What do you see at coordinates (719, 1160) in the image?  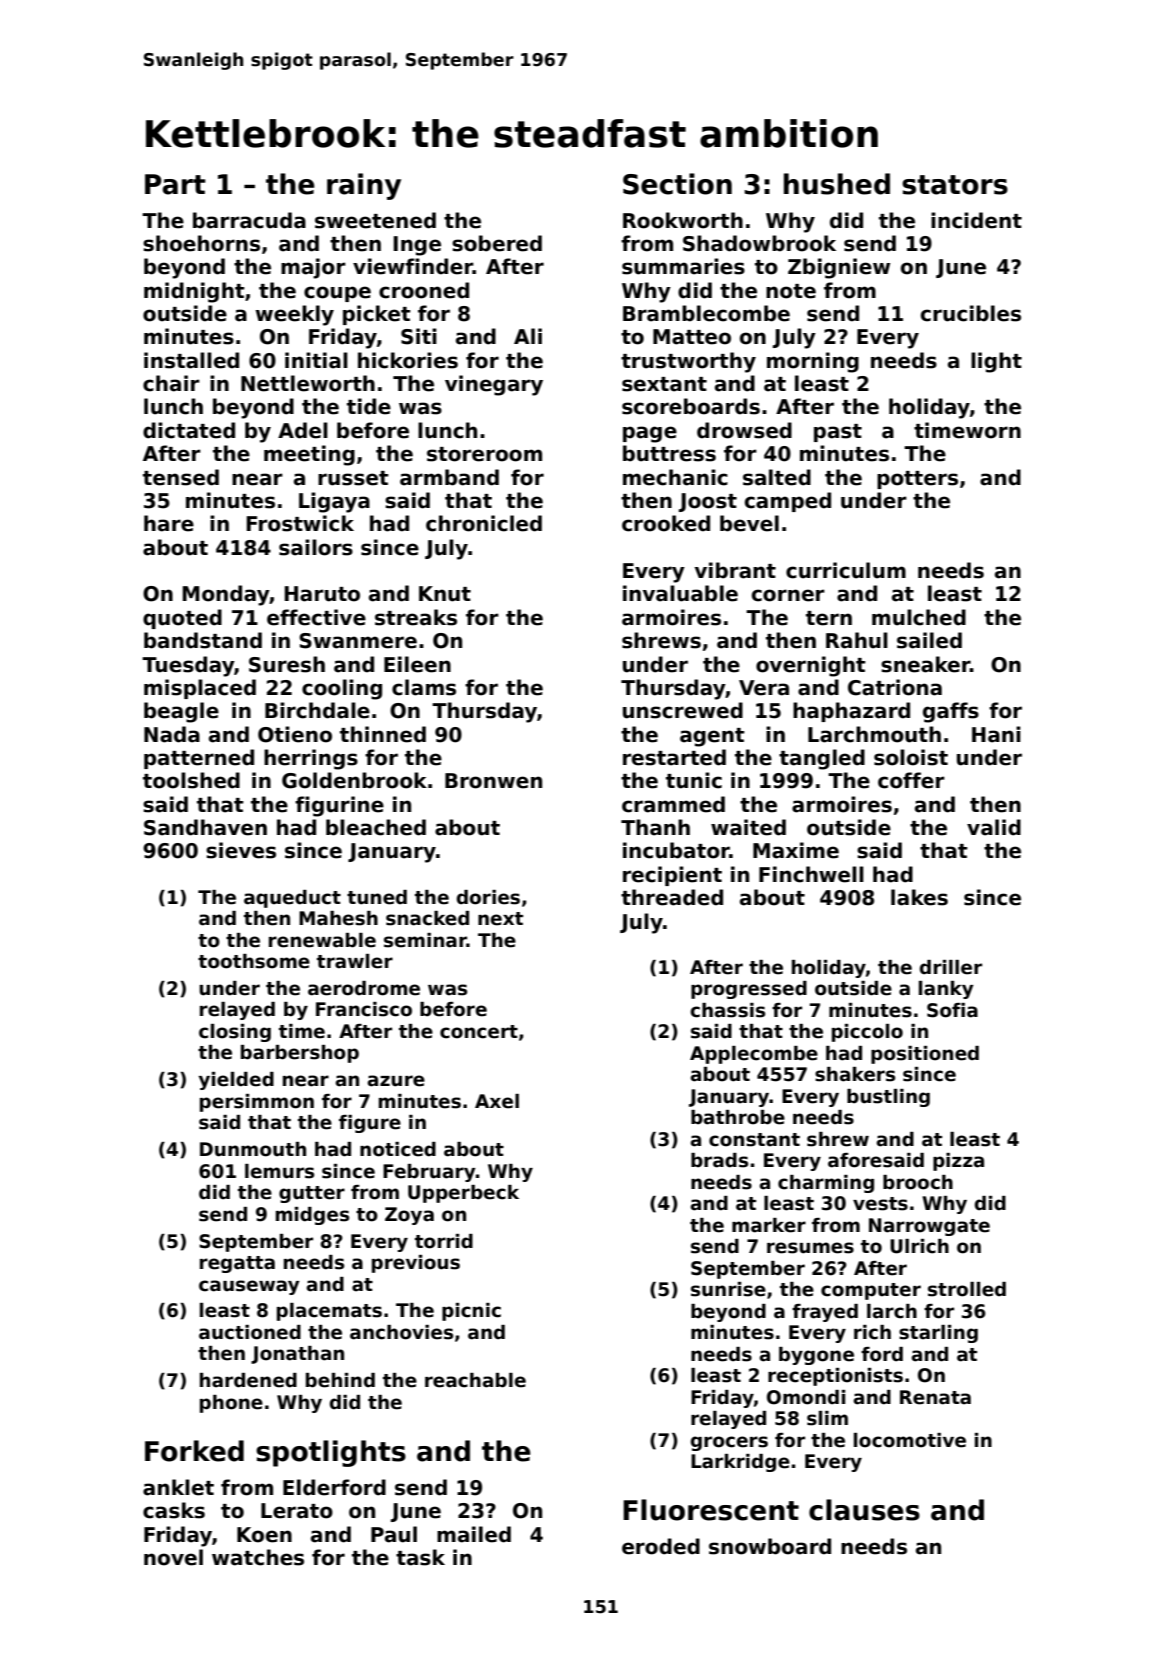 I see `brads` at bounding box center [719, 1160].
